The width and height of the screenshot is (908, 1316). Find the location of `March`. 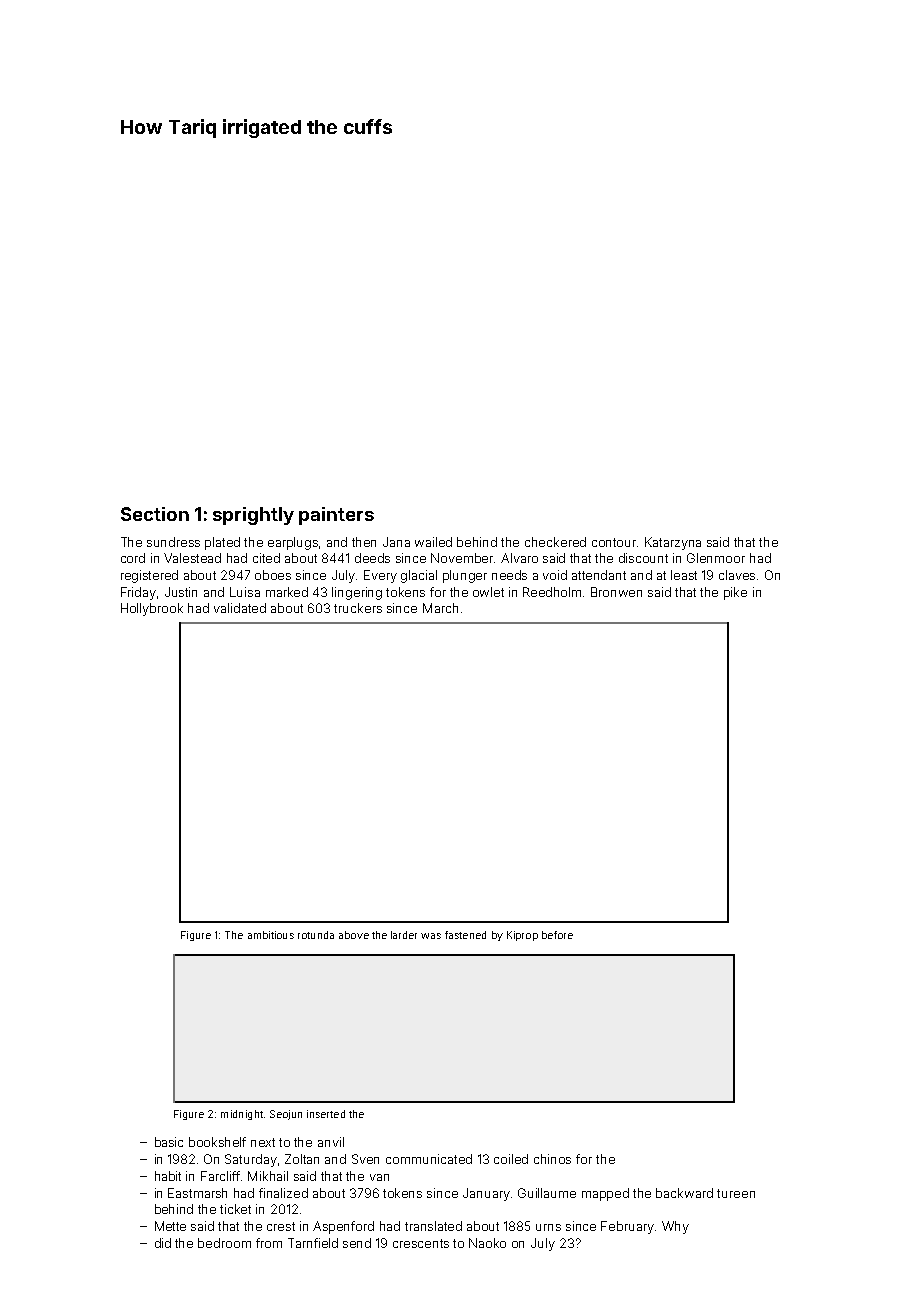

March is located at coordinates (440, 608).
